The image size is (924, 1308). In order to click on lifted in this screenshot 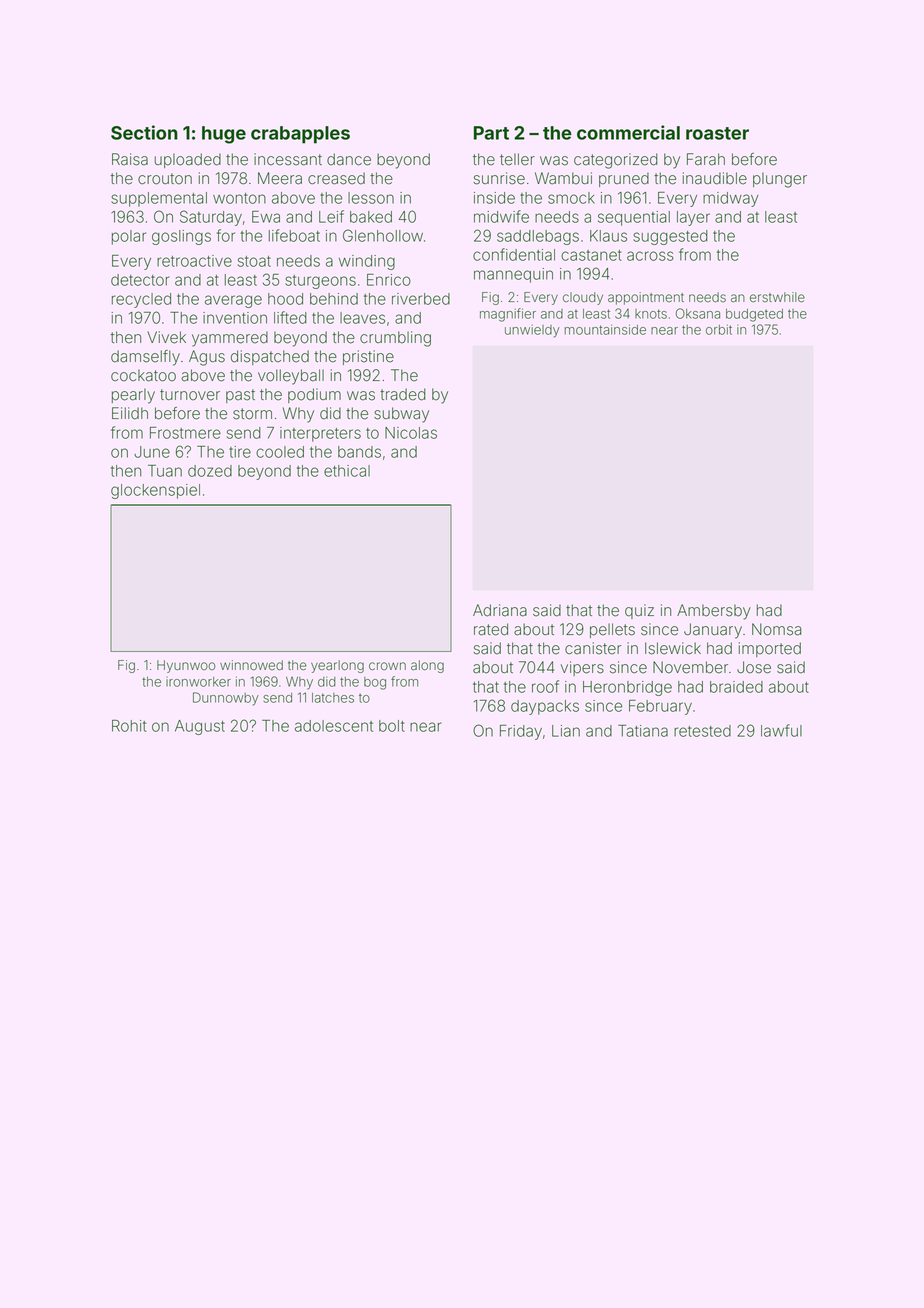, I will do `click(290, 317)`.
